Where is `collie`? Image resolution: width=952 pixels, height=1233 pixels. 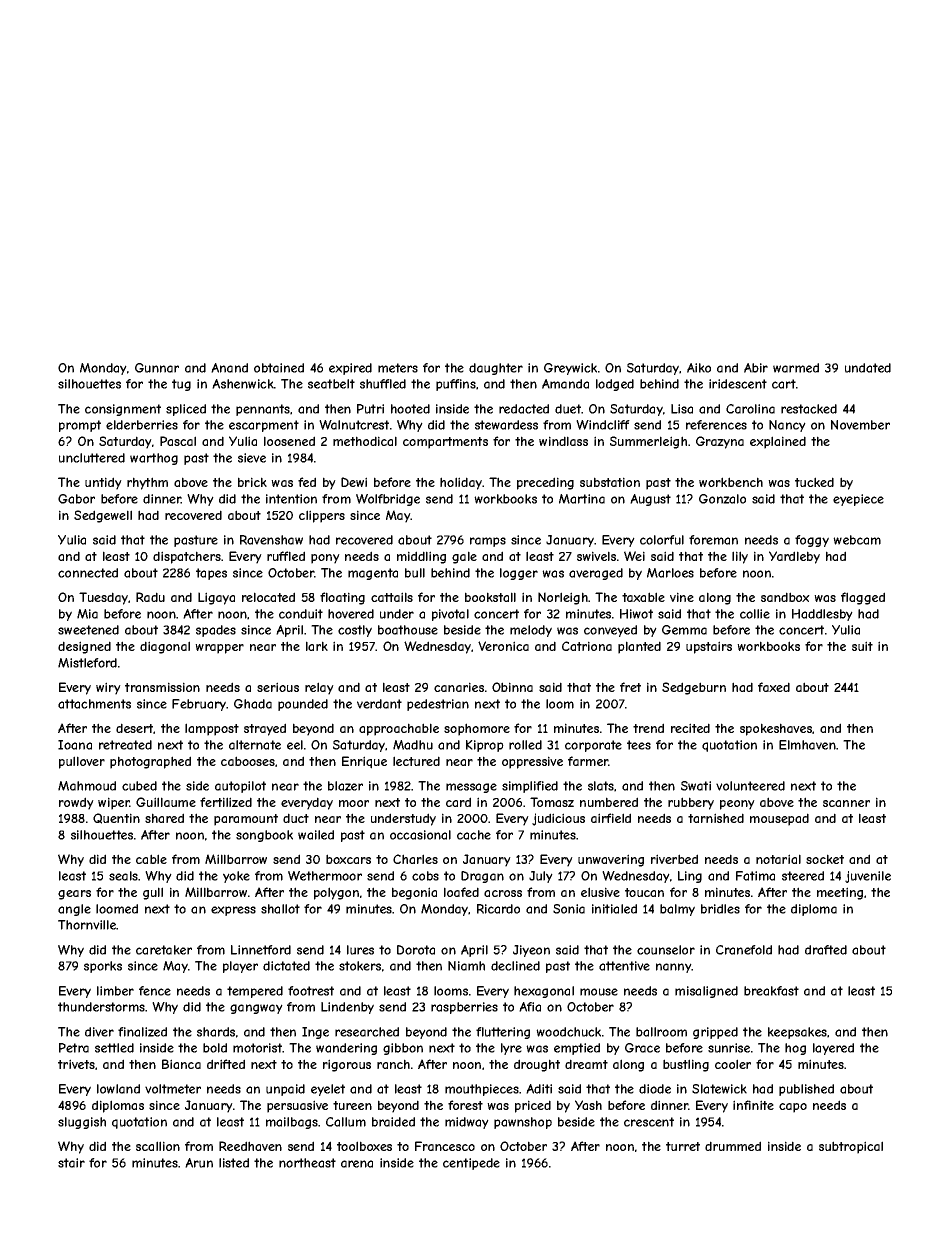 collie is located at coordinates (755, 614).
